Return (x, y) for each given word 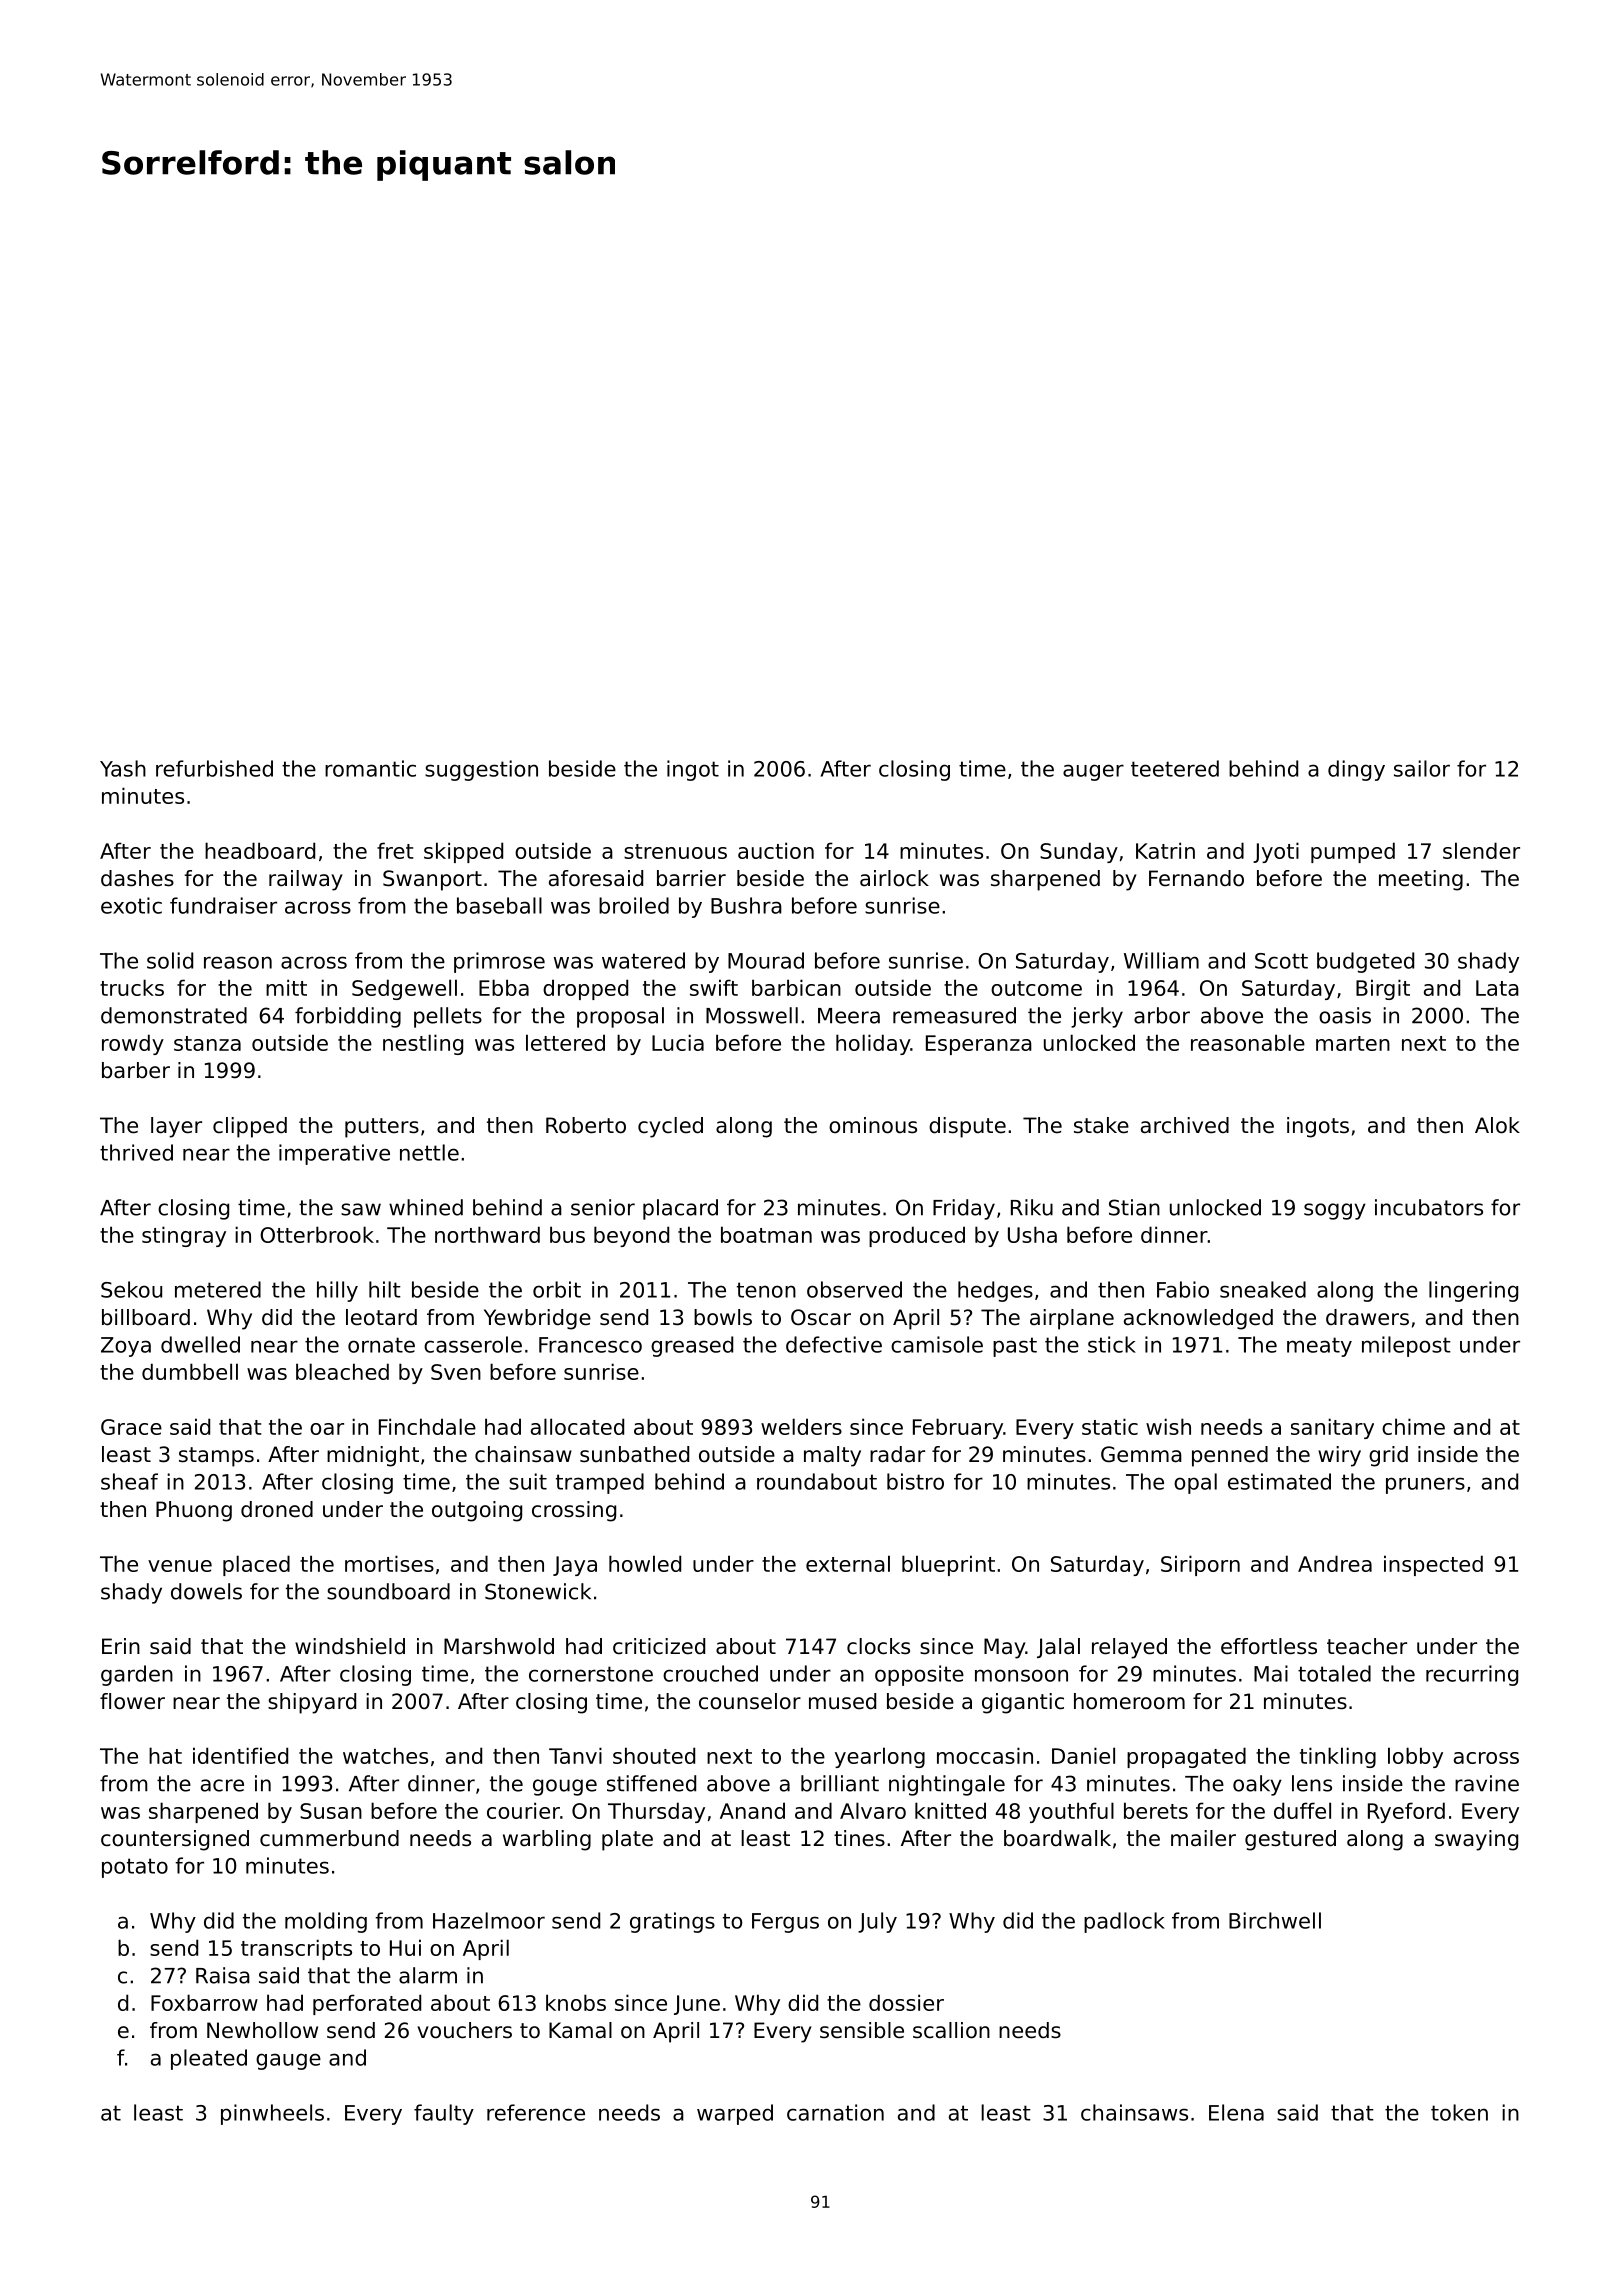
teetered (1175, 768)
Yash (123, 768)
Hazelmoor (489, 1920)
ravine (1487, 1783)
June (697, 2005)
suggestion (481, 770)
